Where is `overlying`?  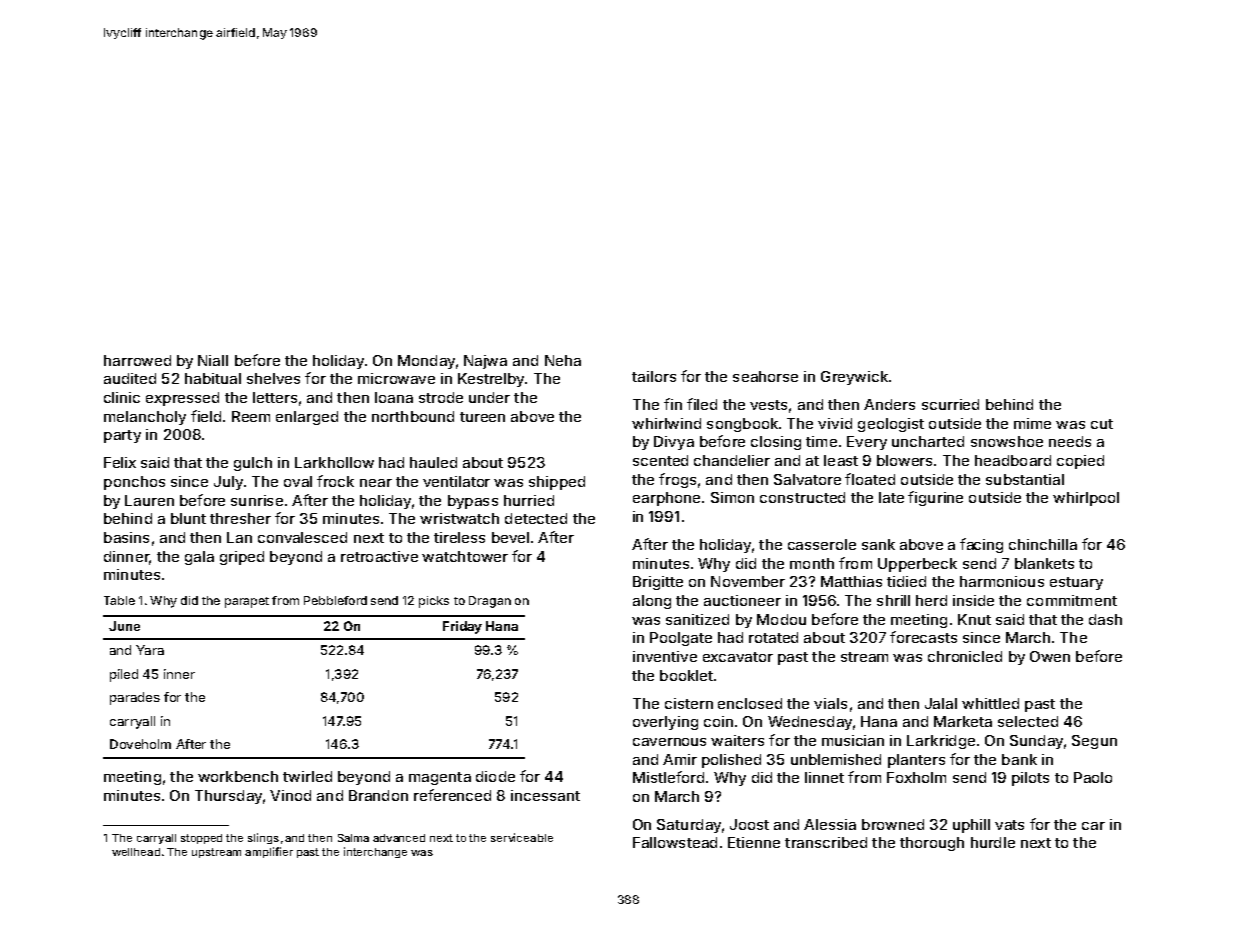 overlying is located at coordinates (665, 723).
